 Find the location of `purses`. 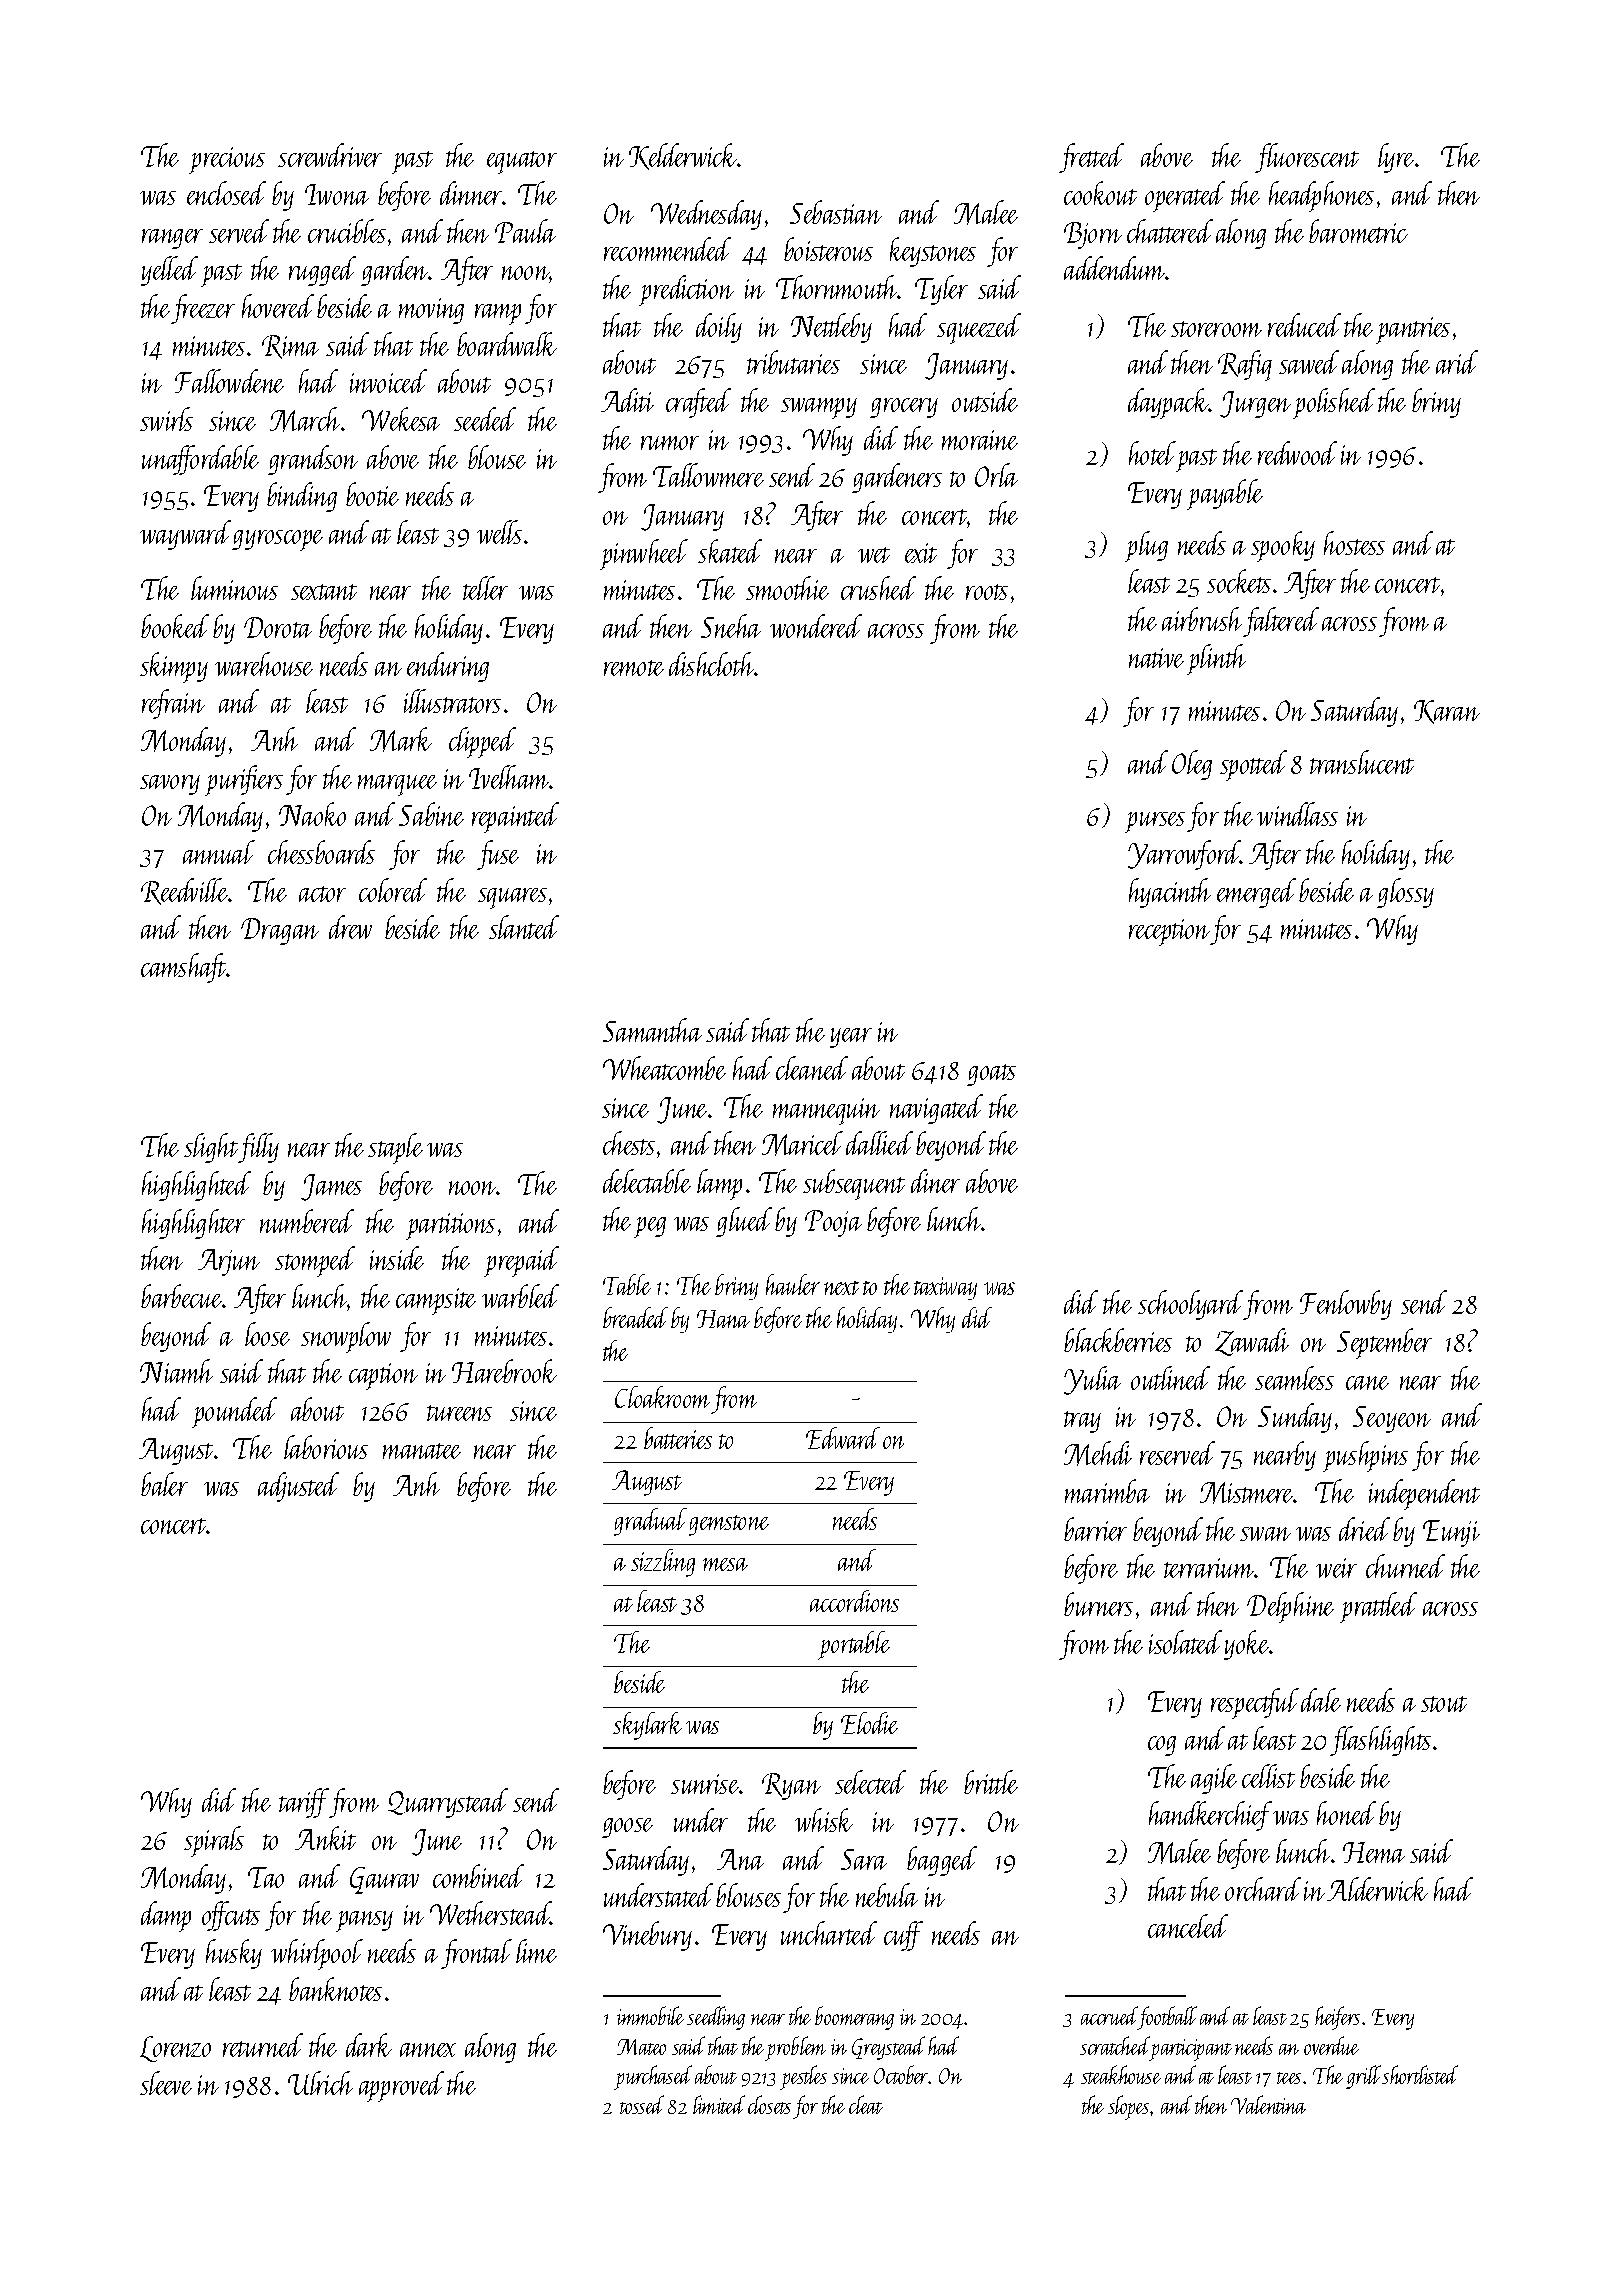

purses is located at coordinates (1155, 822).
